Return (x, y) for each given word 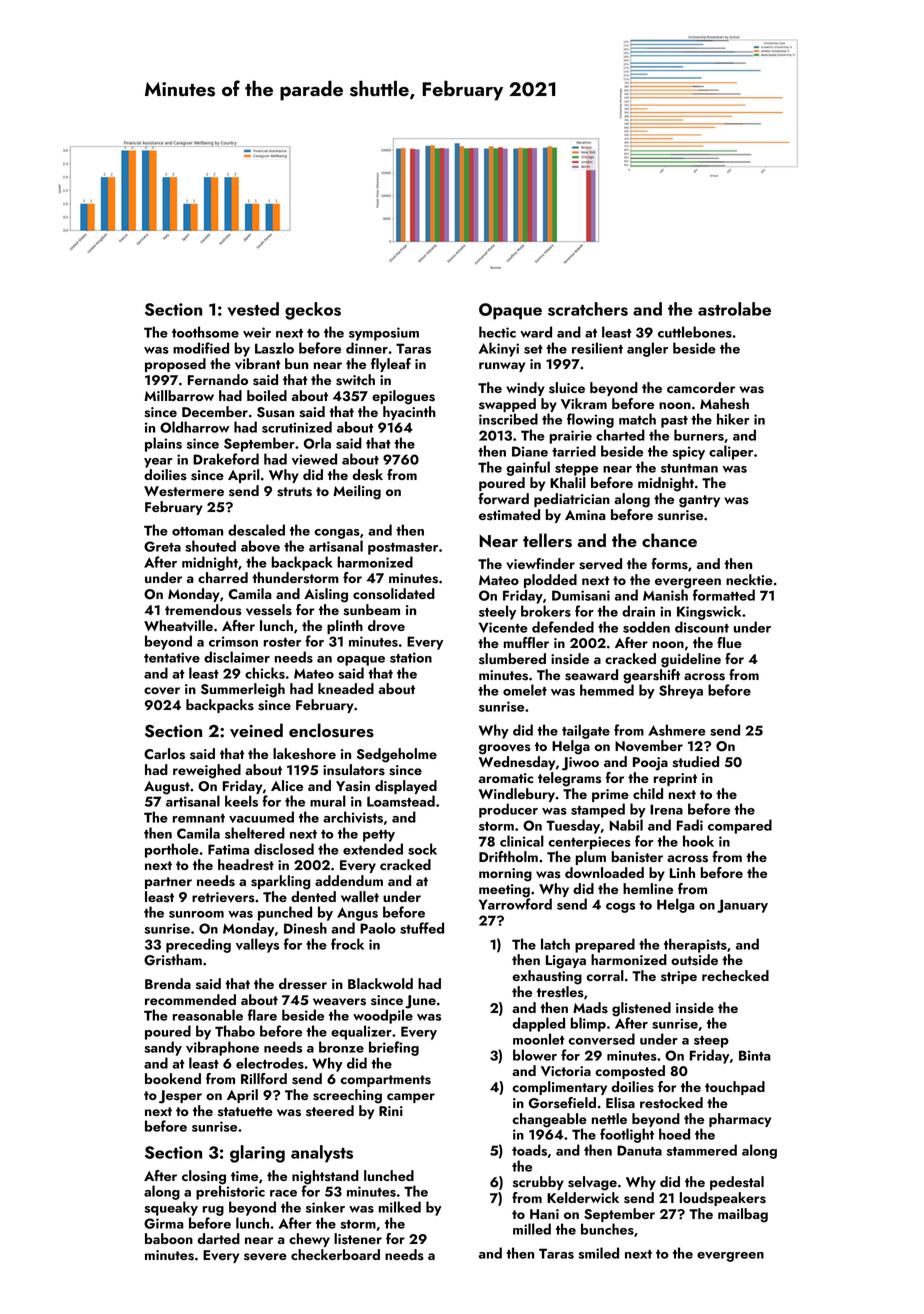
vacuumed (261, 817)
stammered (702, 1150)
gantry (699, 501)
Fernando (218, 379)
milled (532, 1229)
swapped (507, 405)
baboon (169, 1238)
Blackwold (380, 983)
